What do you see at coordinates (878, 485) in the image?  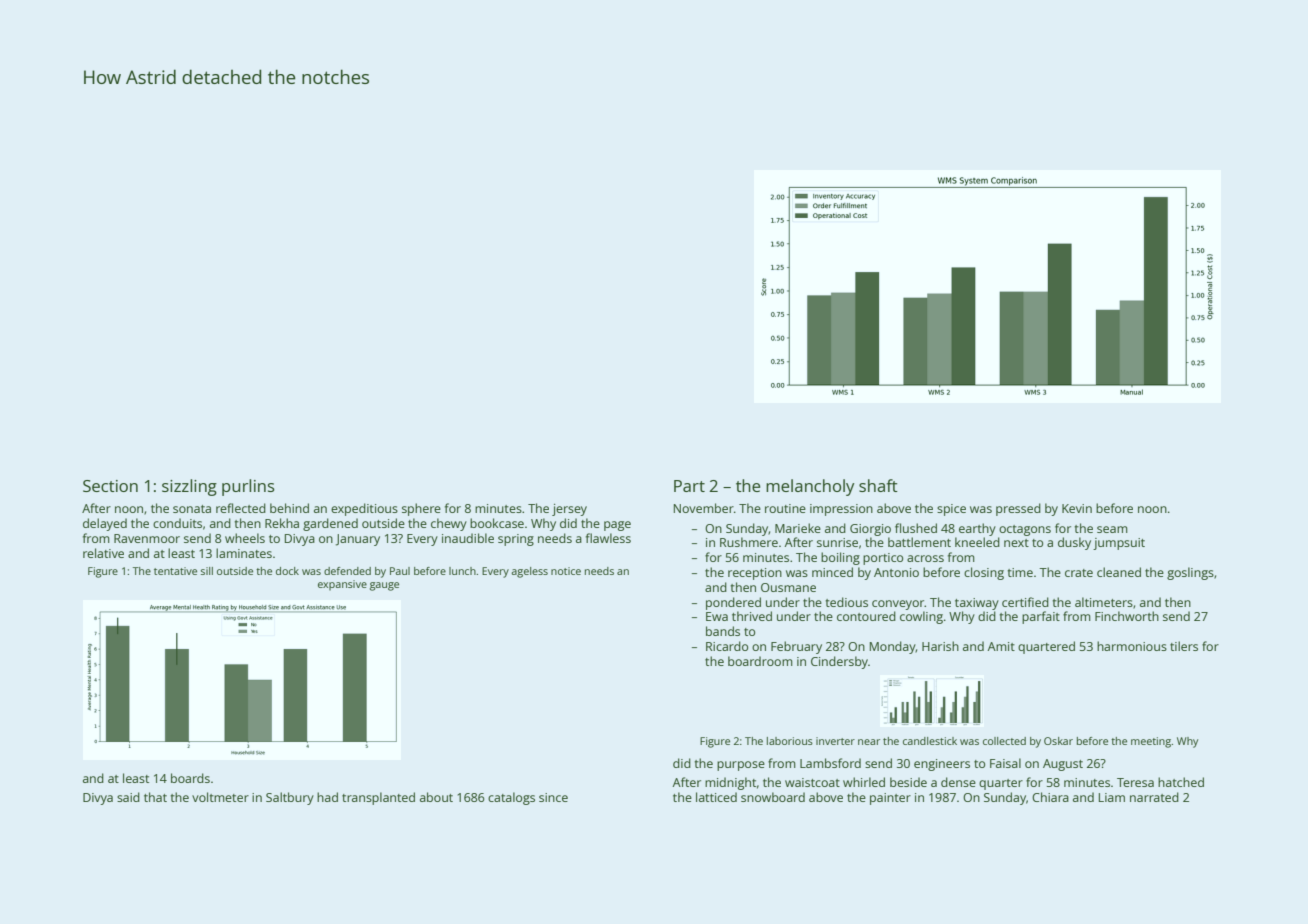 I see `shaft` at bounding box center [878, 485].
